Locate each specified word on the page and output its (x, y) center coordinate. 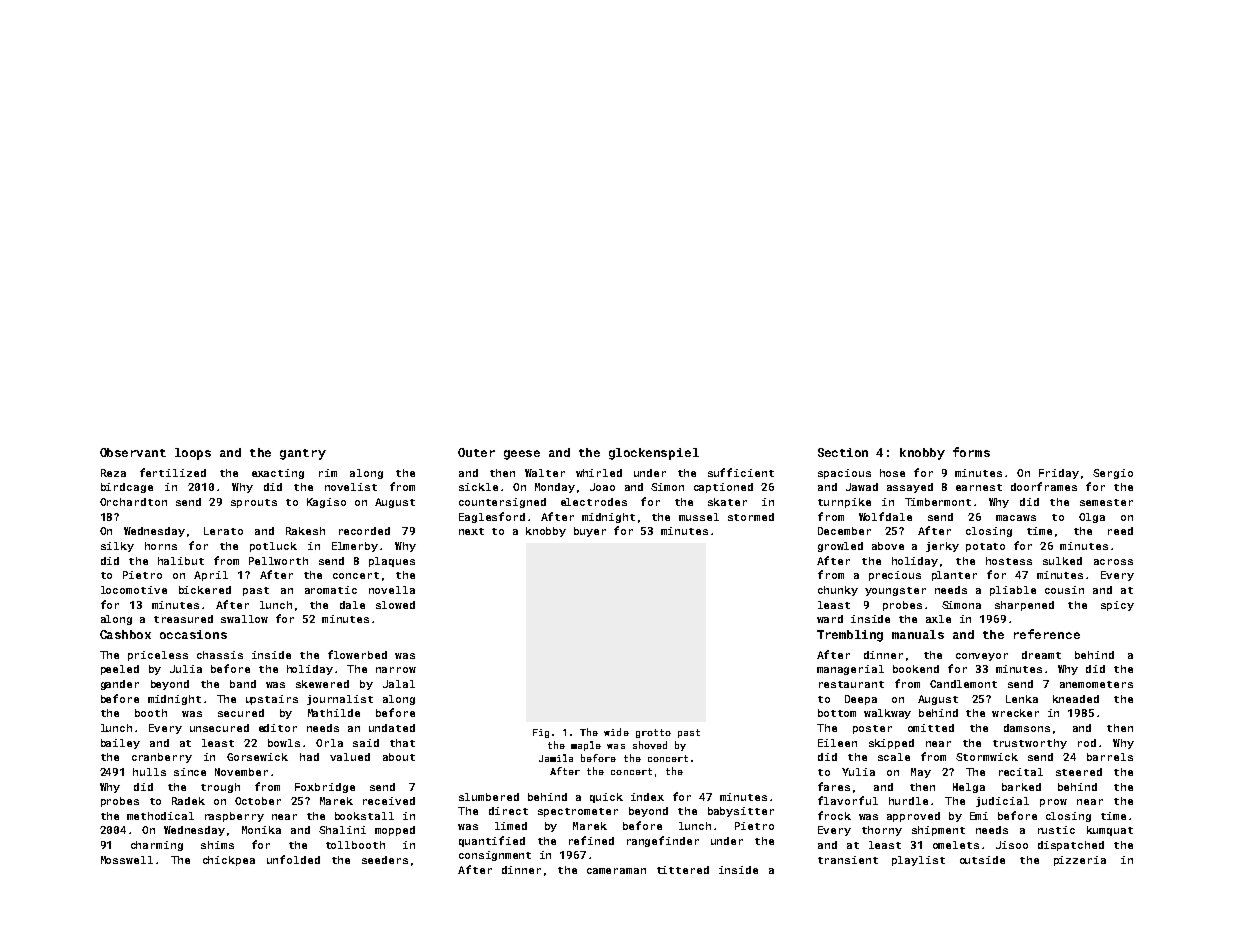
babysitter (741, 812)
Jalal (399, 684)
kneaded (1076, 699)
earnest (979, 487)
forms (971, 452)
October (258, 801)
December (844, 531)
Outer (476, 452)
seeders (385, 860)
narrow (396, 670)
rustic (1056, 830)
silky (117, 547)
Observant (133, 452)
